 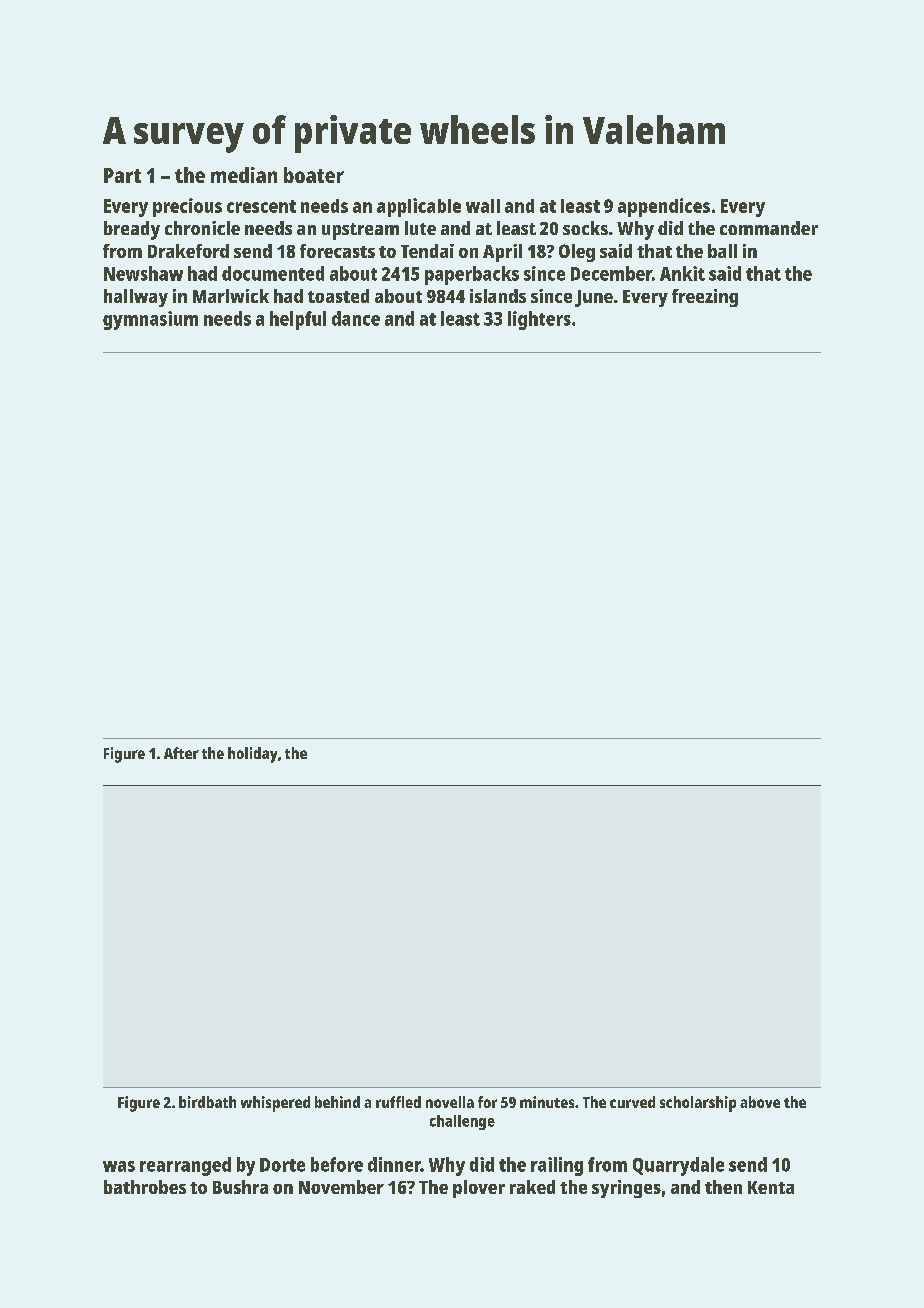 I want to click on lighters, so click(x=539, y=320).
